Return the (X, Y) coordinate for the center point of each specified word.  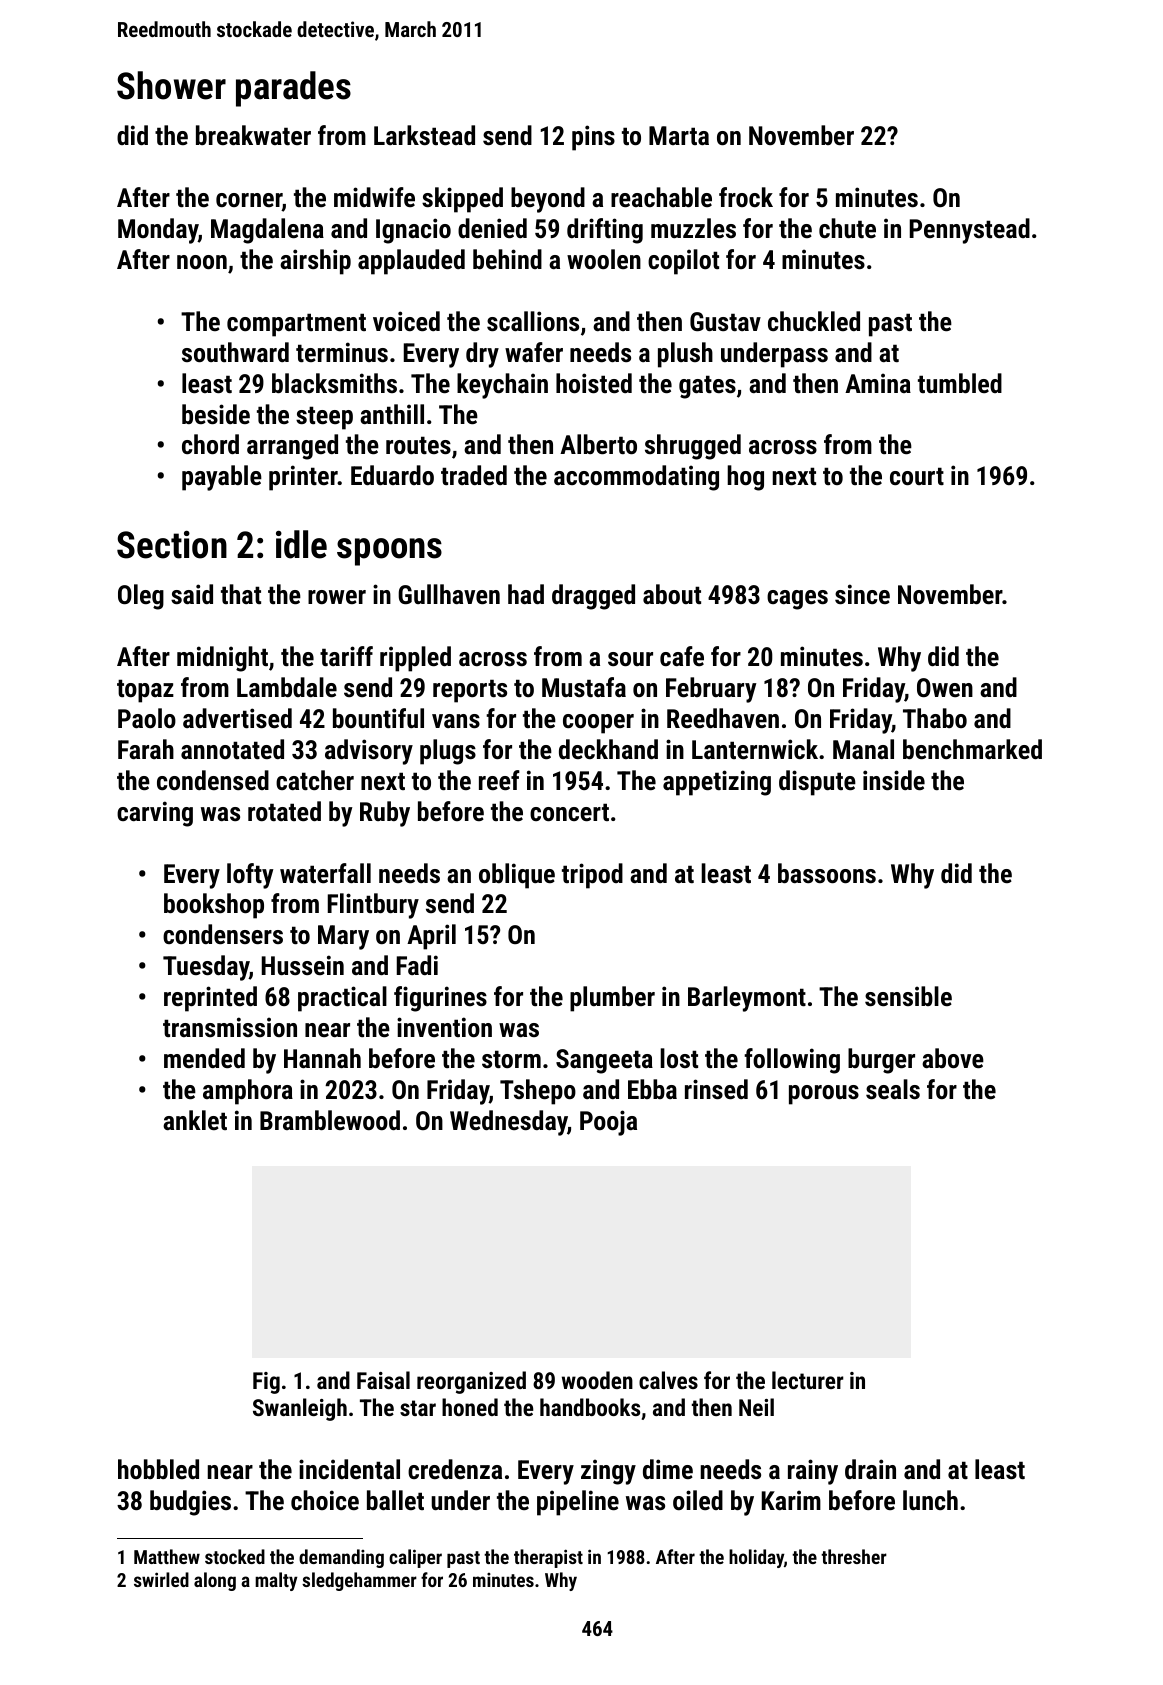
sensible (908, 996)
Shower (171, 85)
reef (499, 780)
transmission (230, 1027)
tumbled (960, 383)
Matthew (167, 1556)
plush (685, 355)
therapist (548, 1558)
